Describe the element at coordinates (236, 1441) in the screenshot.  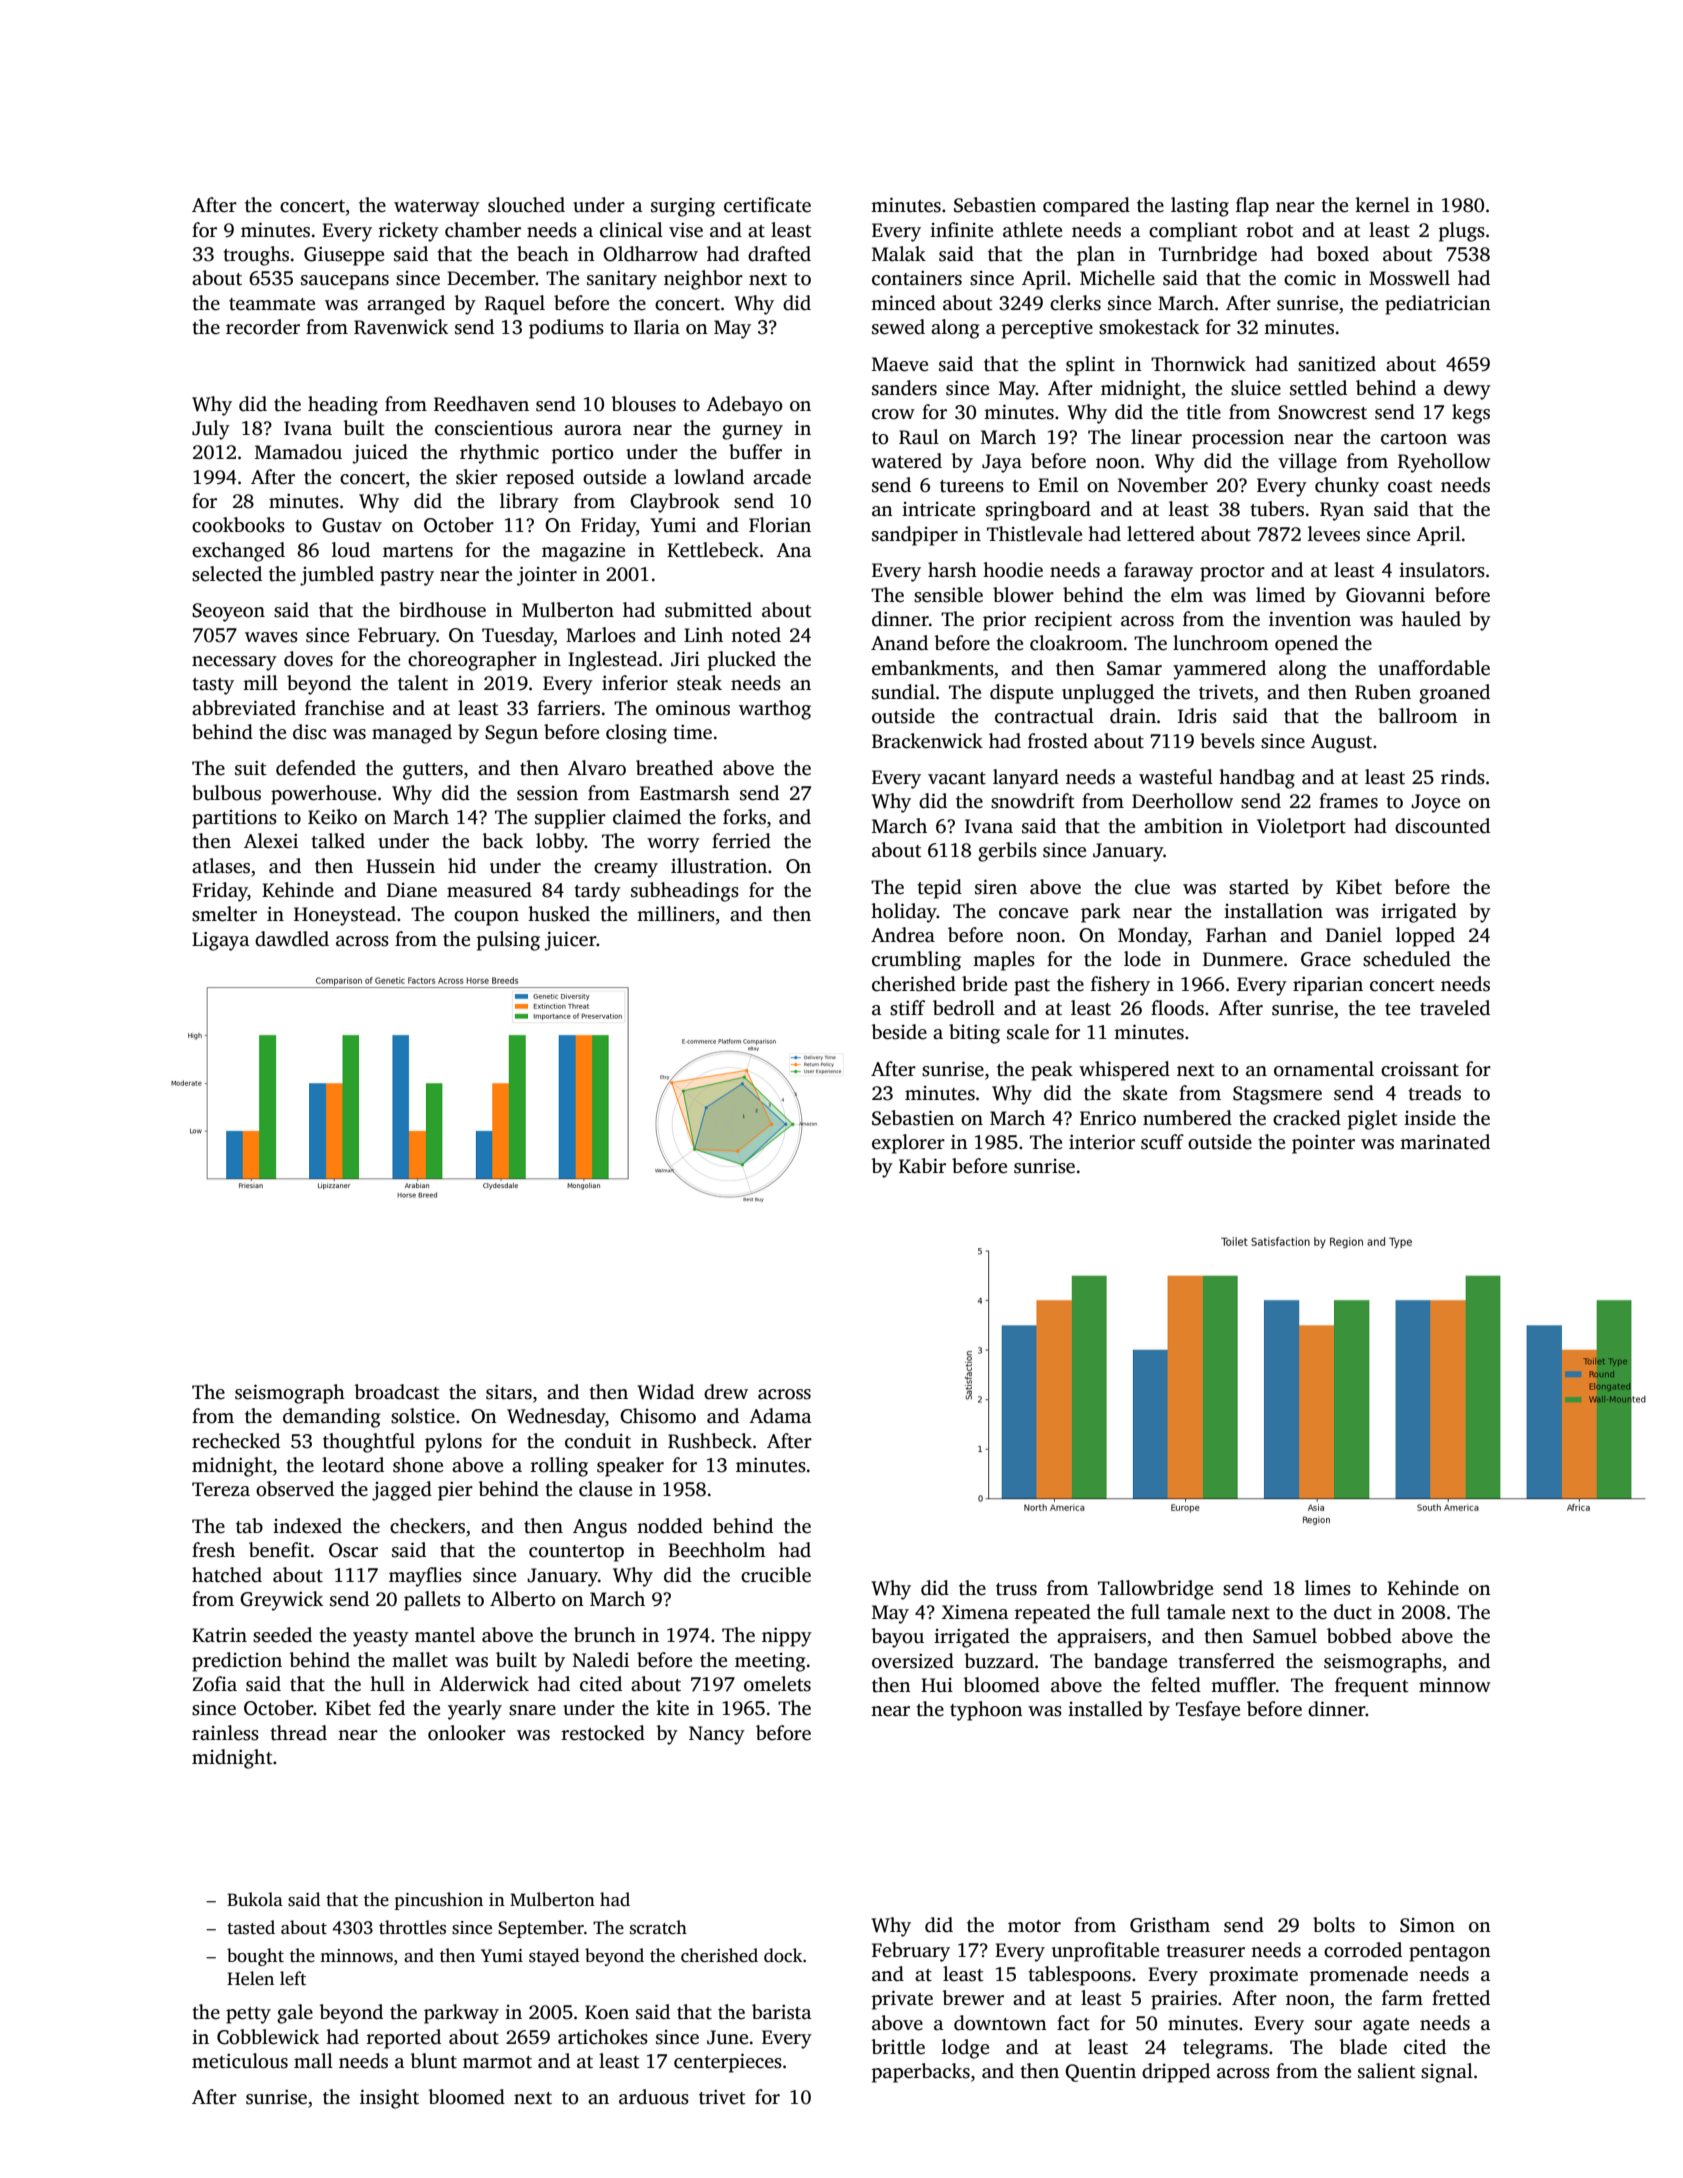
I see `rechecked` at that location.
